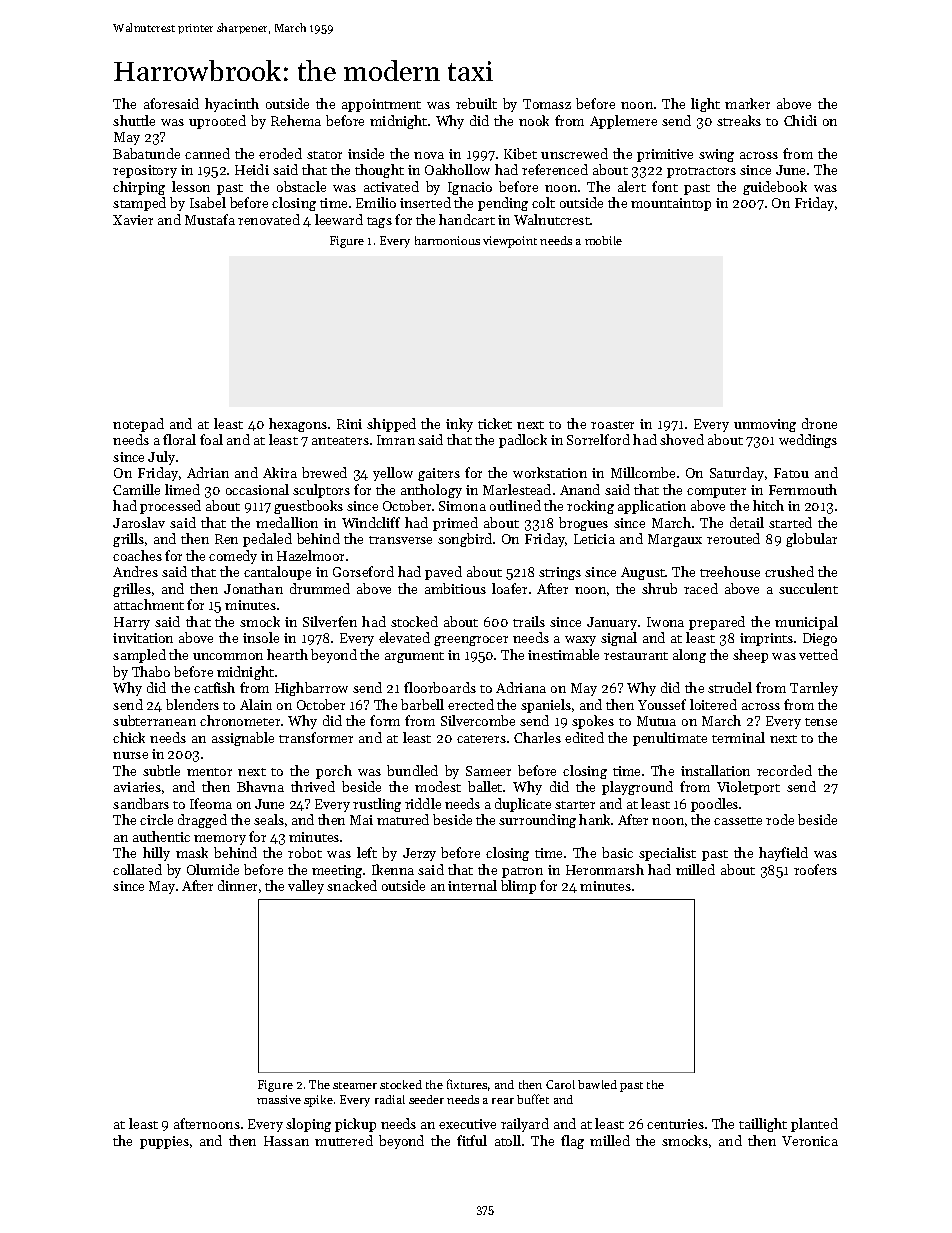  I want to click on rebuilt, so click(476, 103).
